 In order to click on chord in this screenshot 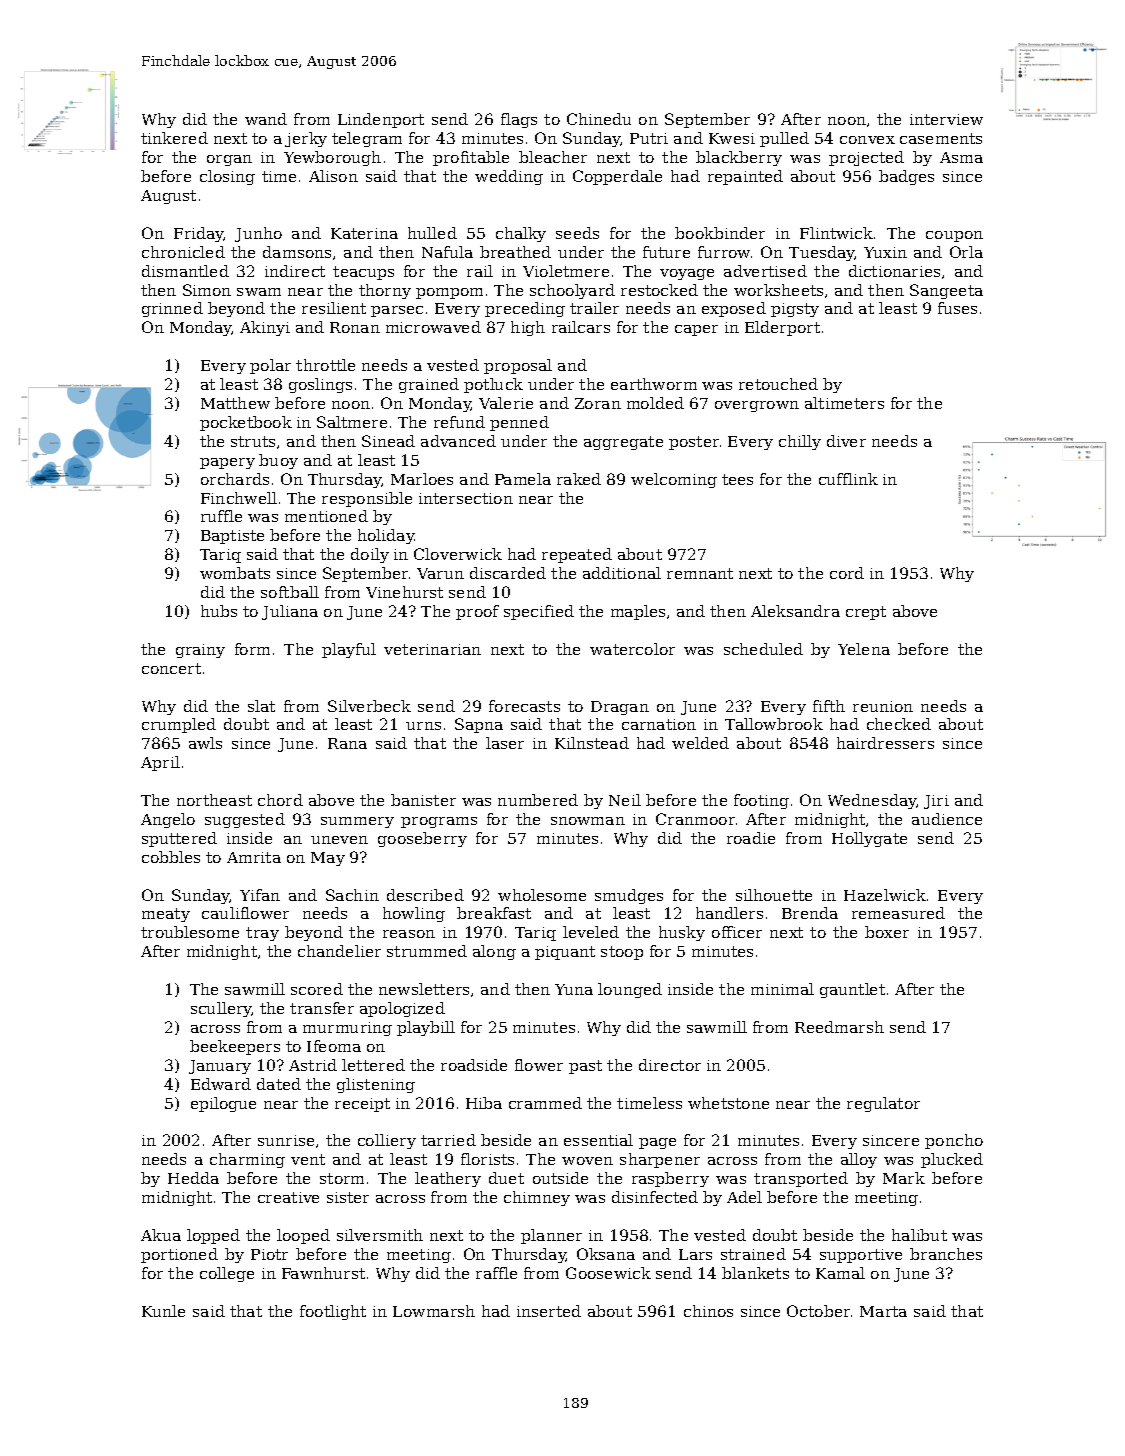, I will do `click(280, 800)`.
